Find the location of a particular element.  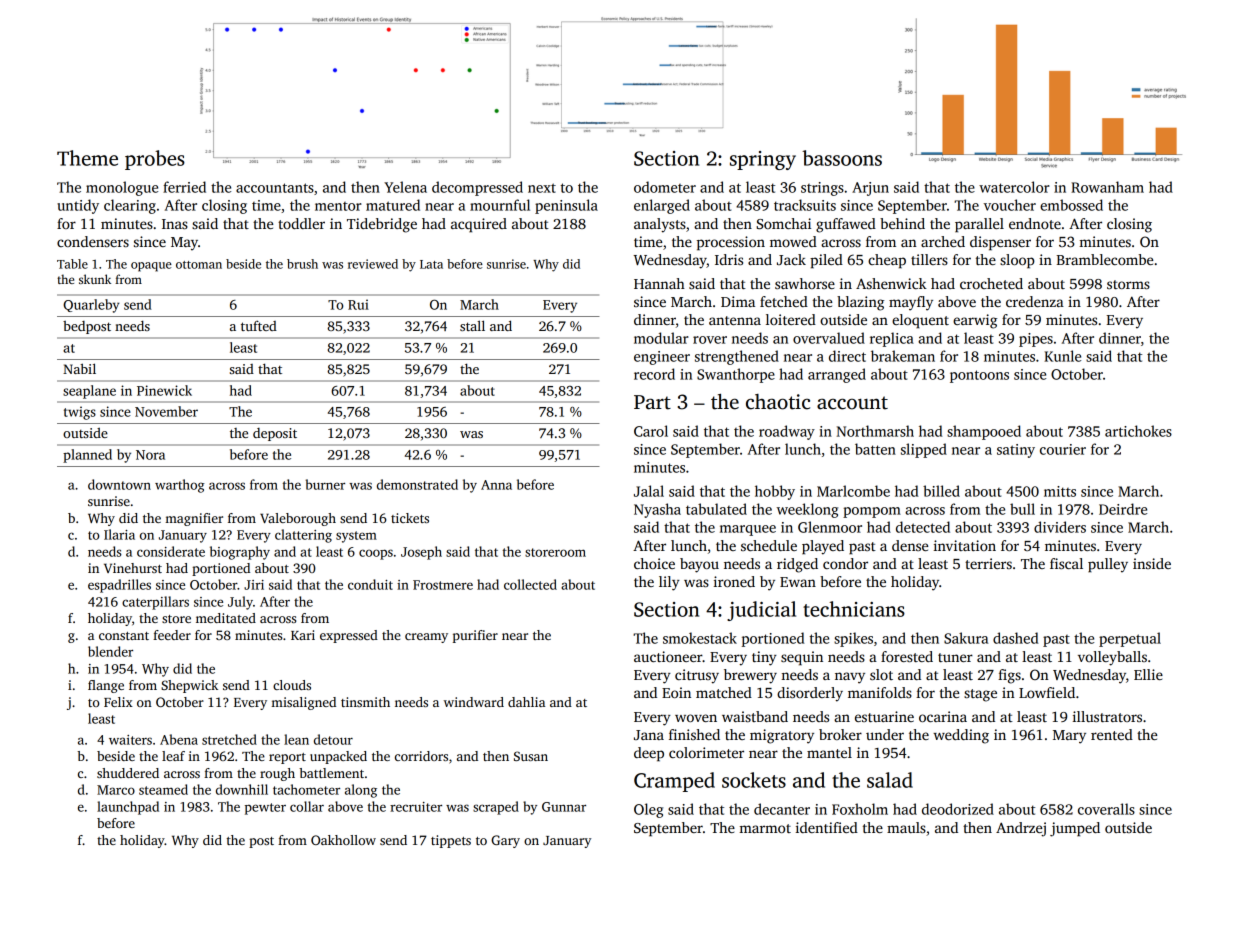

creamy is located at coordinates (426, 638).
